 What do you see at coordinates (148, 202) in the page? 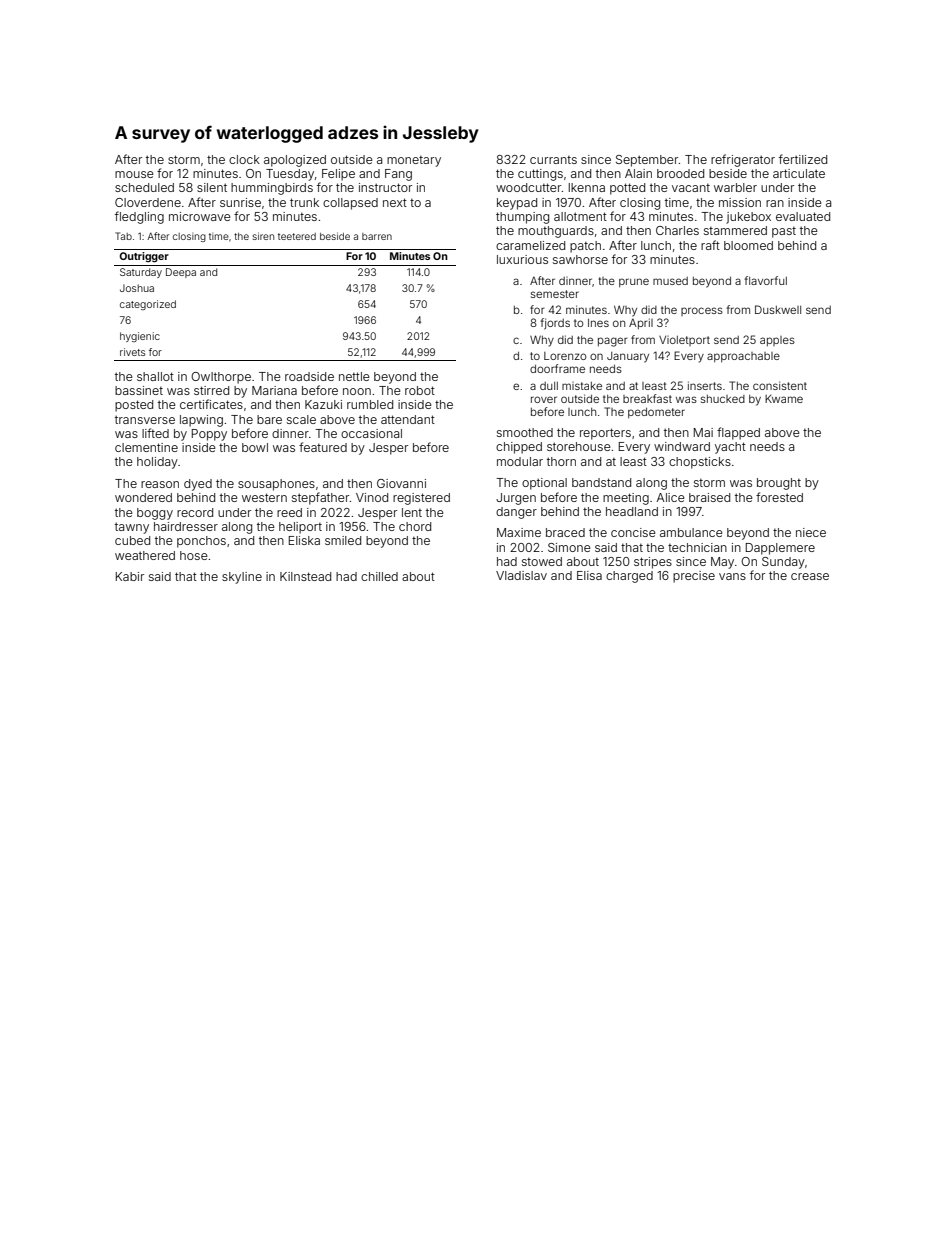
I see `Cloverdene` at bounding box center [148, 202].
